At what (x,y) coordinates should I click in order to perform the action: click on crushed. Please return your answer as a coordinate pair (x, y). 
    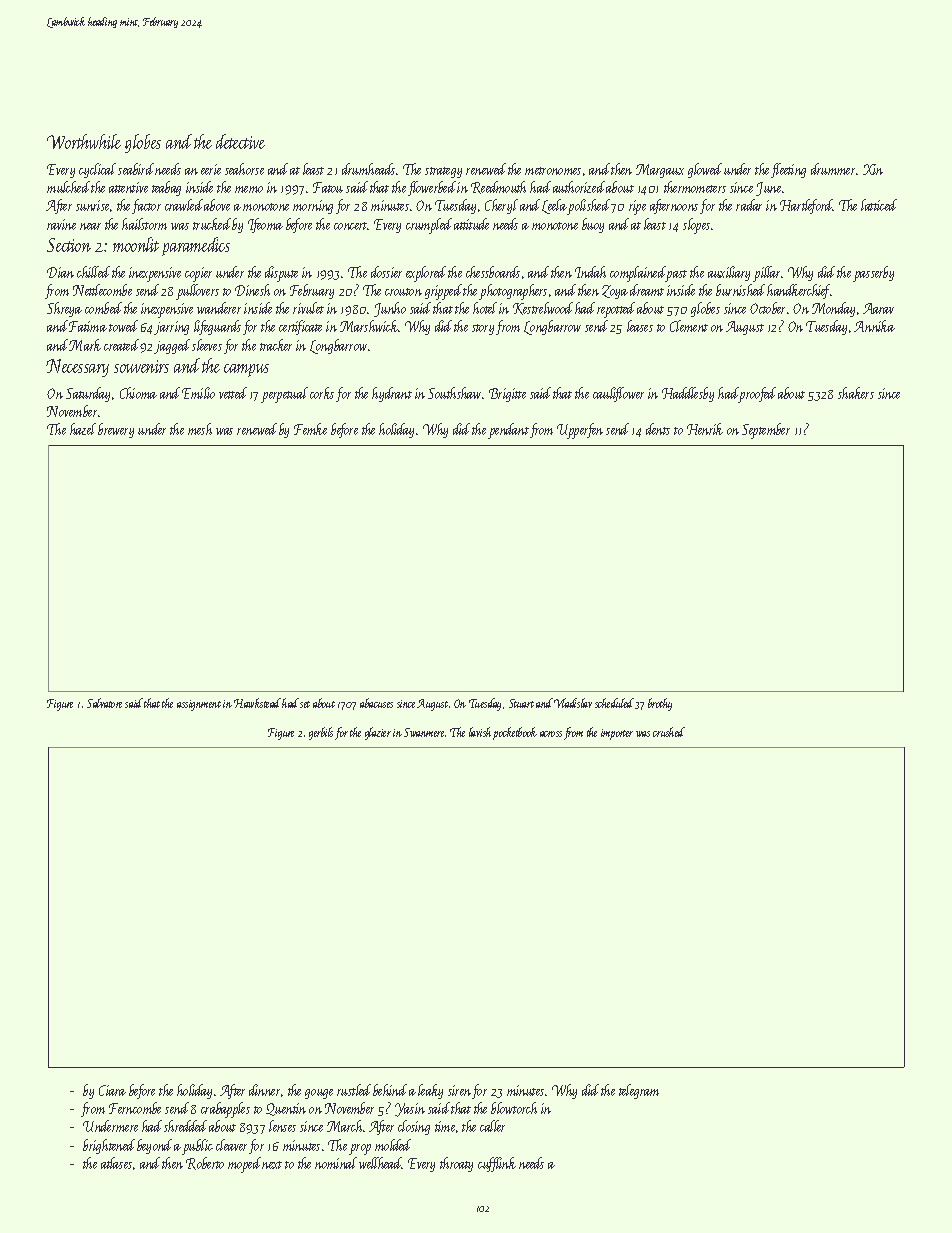
    Looking at the image, I should click on (669, 732).
